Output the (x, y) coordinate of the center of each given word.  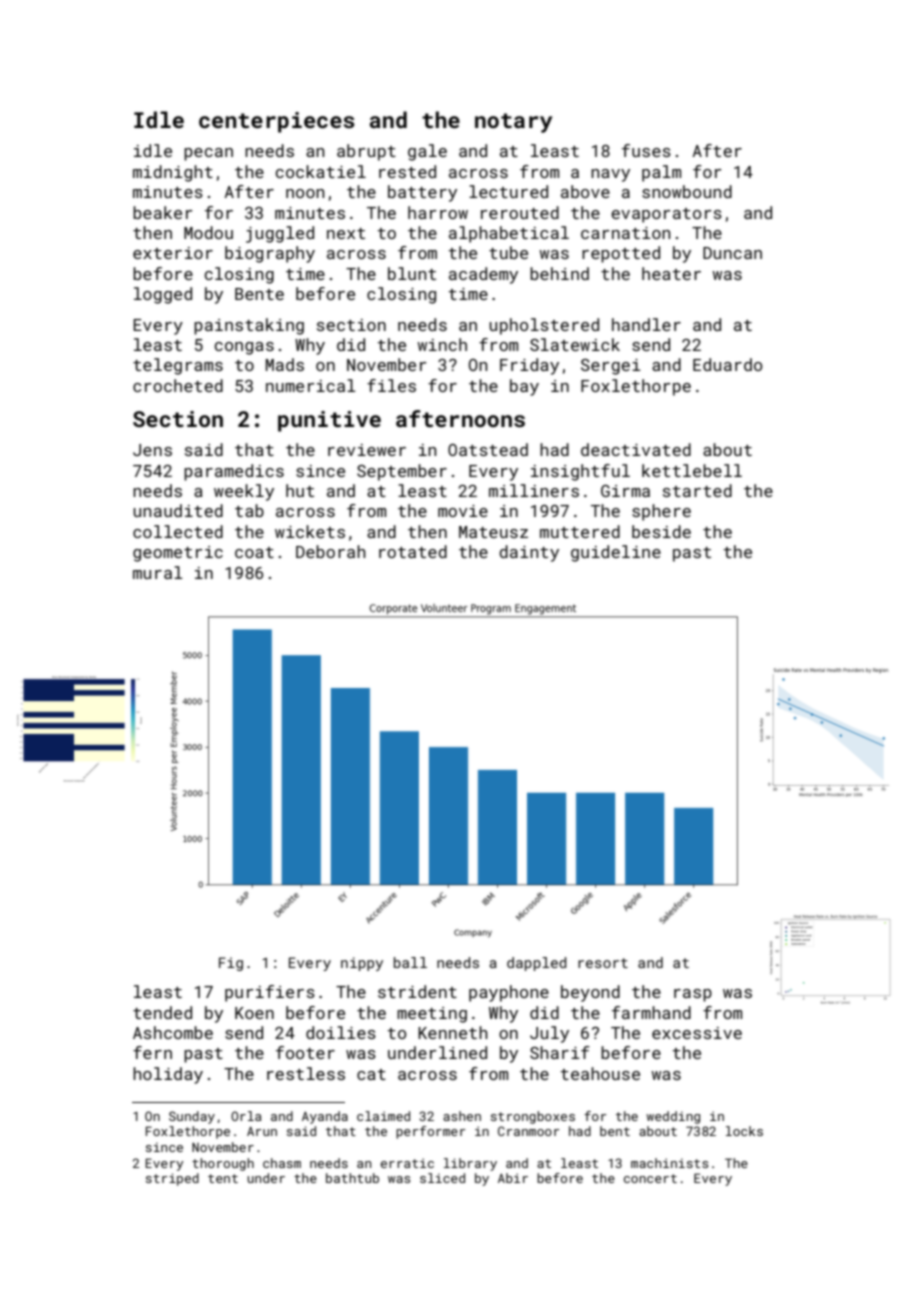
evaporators (666, 215)
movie (463, 511)
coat (254, 552)
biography (270, 254)
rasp (693, 995)
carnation (625, 233)
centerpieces (277, 122)
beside (661, 531)
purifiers (270, 993)
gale (427, 152)
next (346, 233)
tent (223, 1178)
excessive (697, 1033)
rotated (413, 551)
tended (162, 1012)
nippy (362, 964)
